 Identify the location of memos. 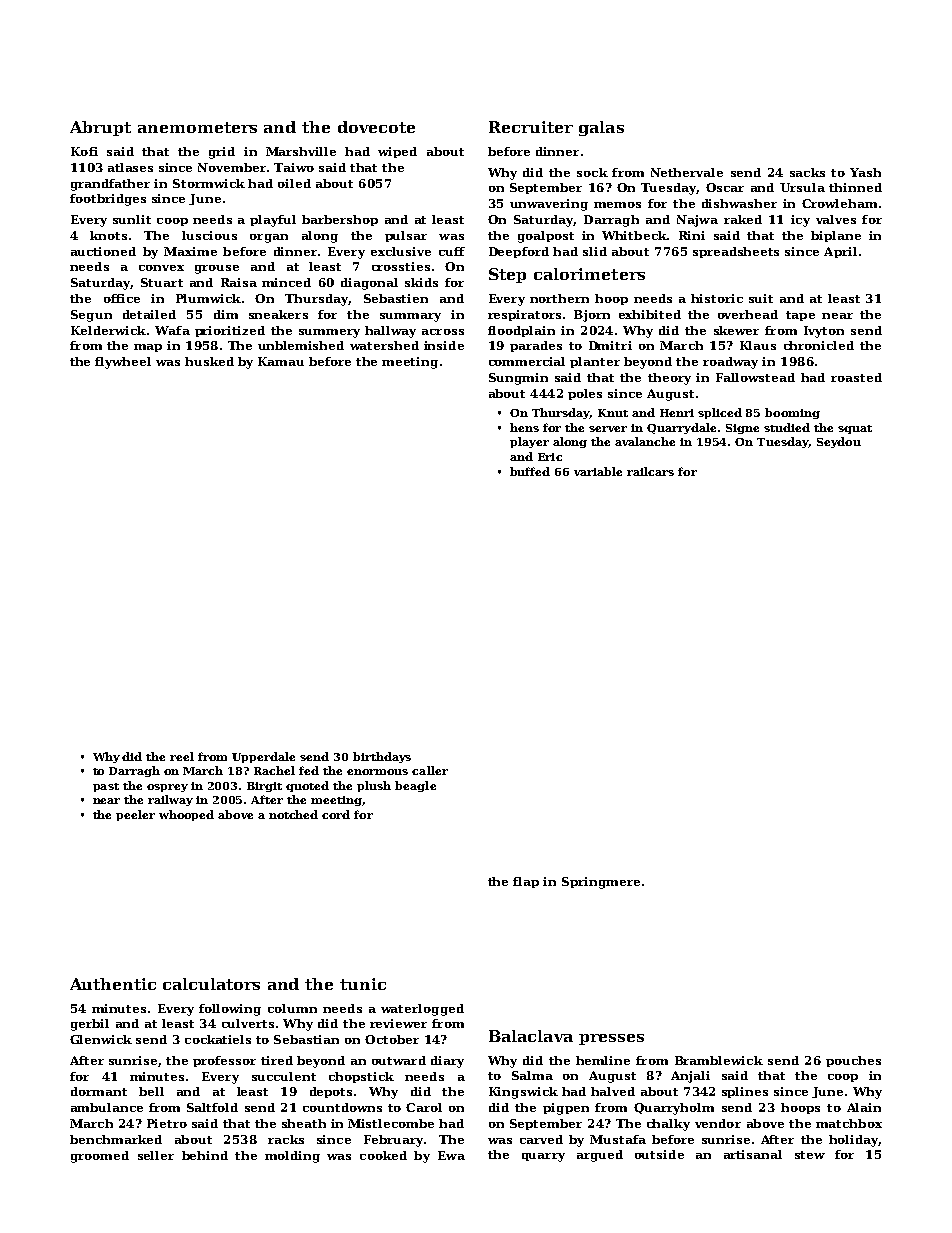
(617, 205).
